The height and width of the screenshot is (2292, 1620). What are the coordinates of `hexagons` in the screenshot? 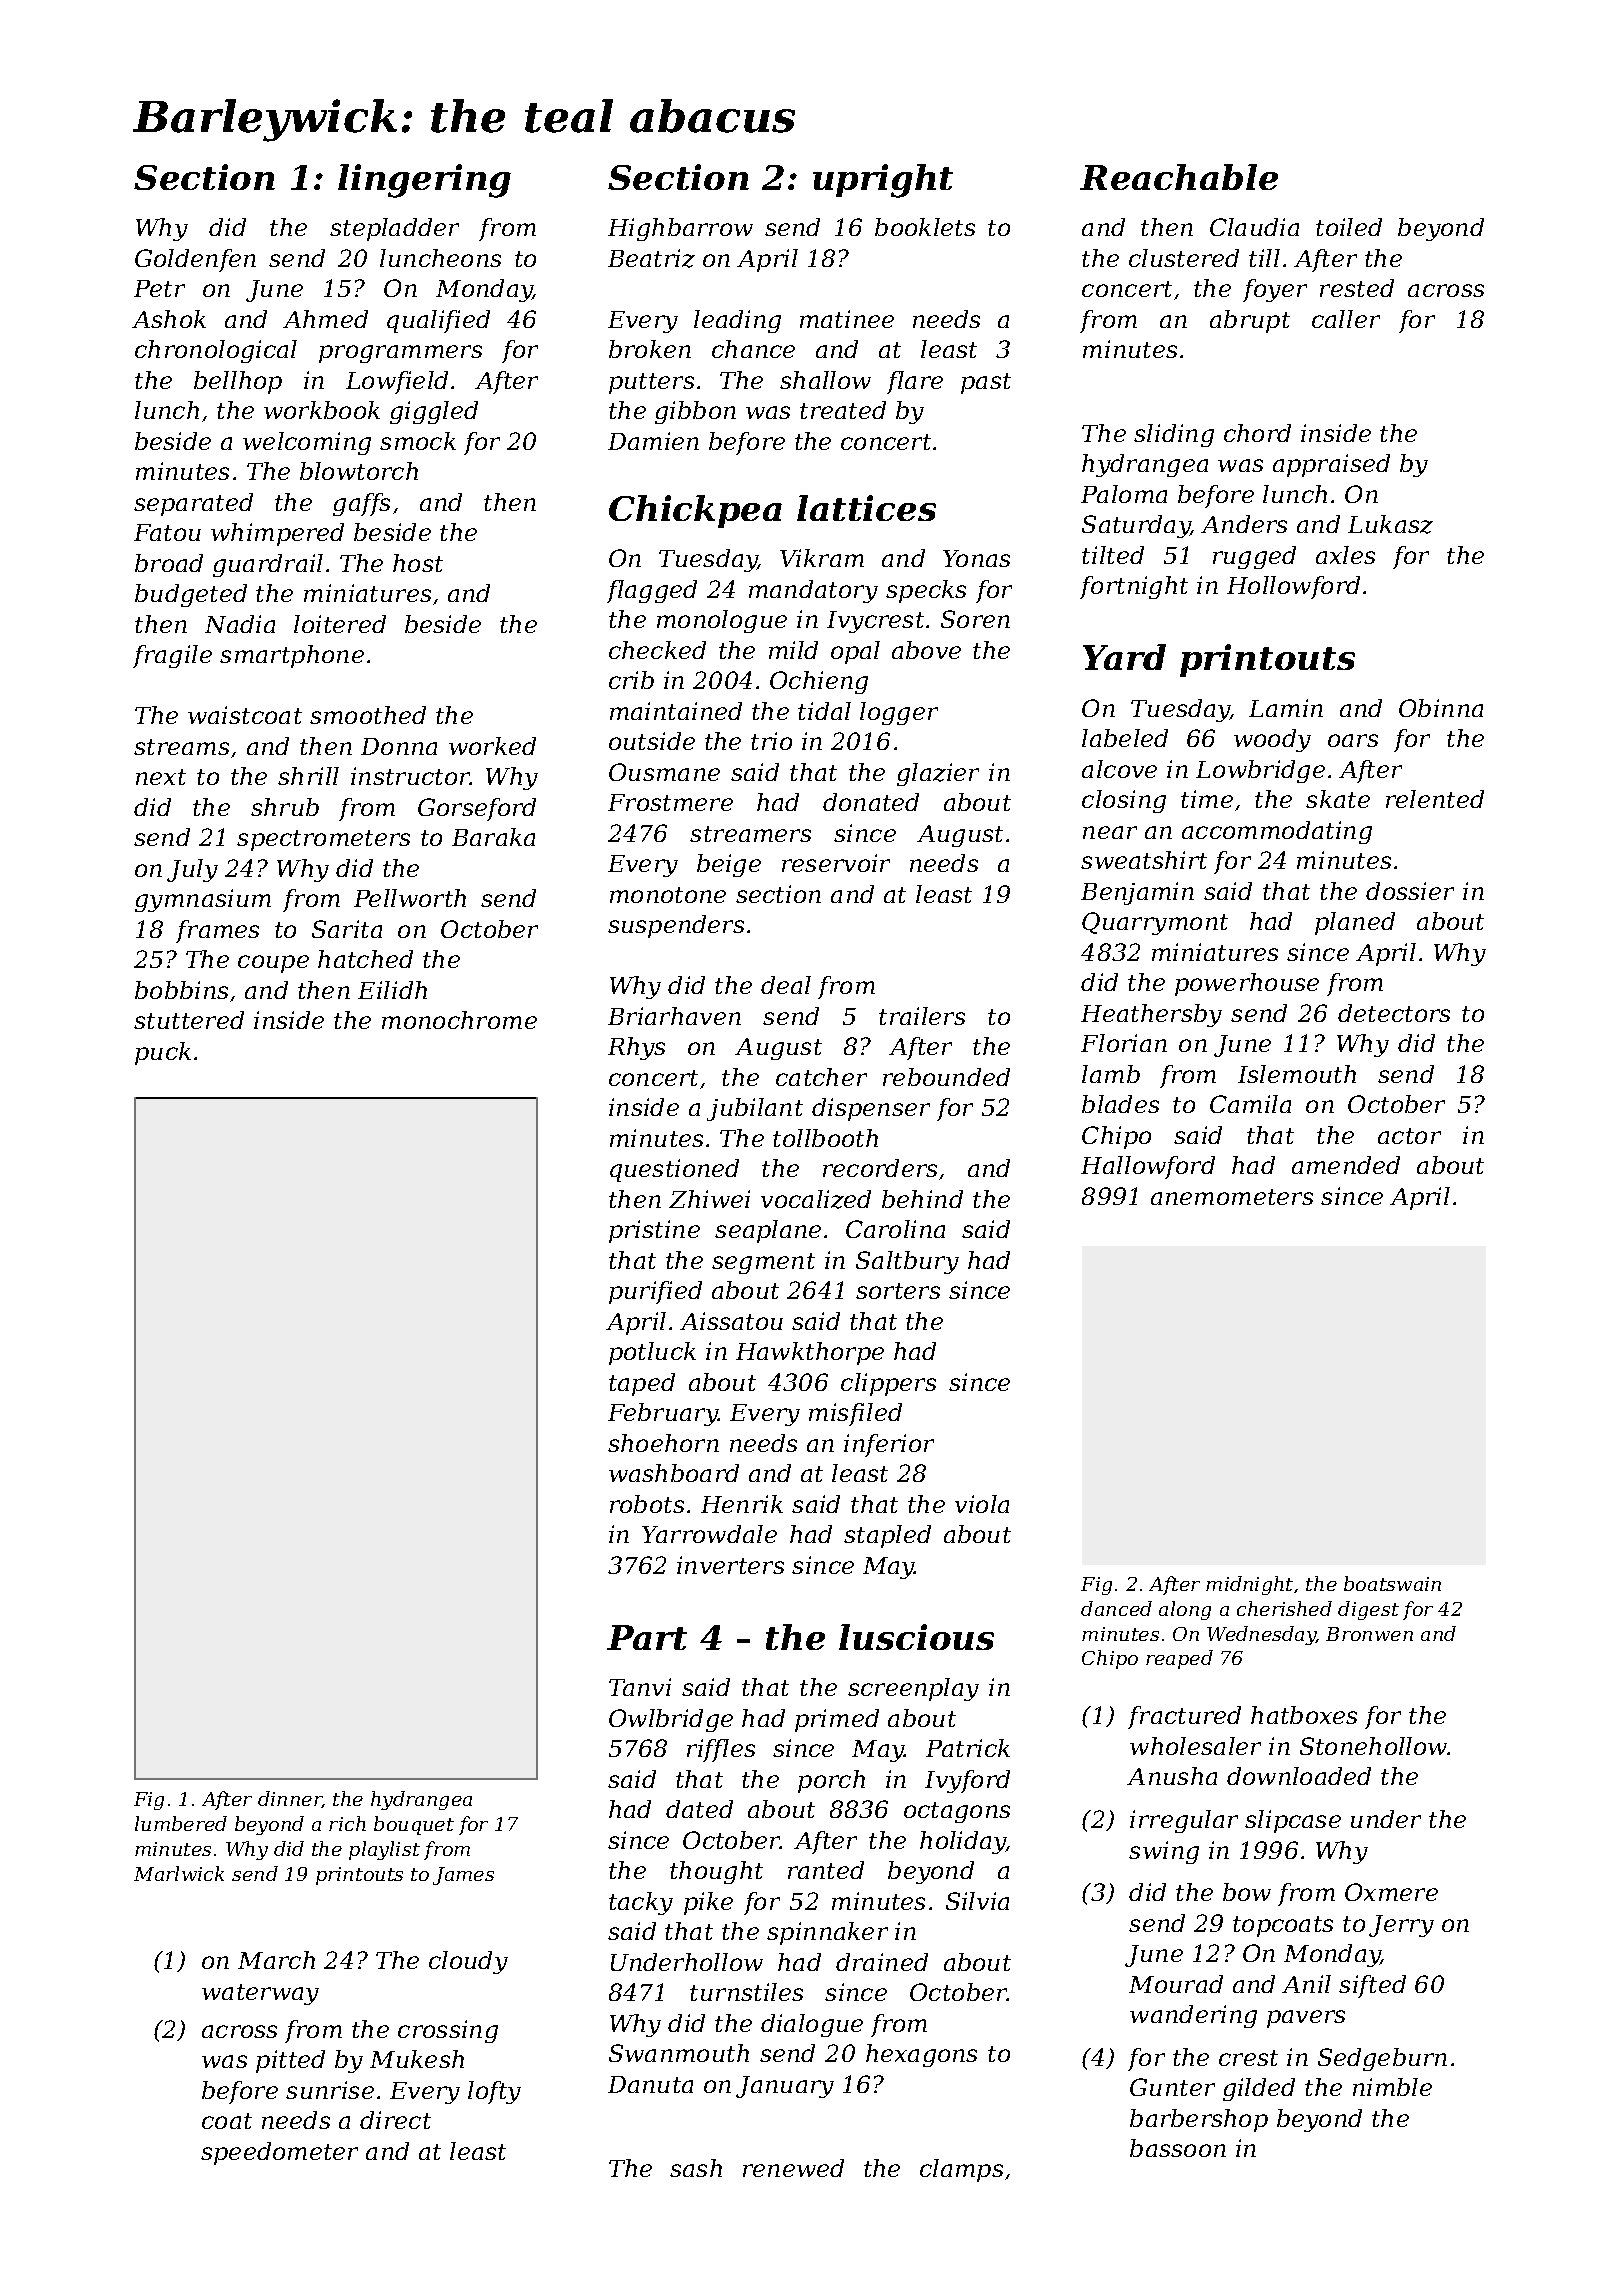 It's located at (921, 2055).
